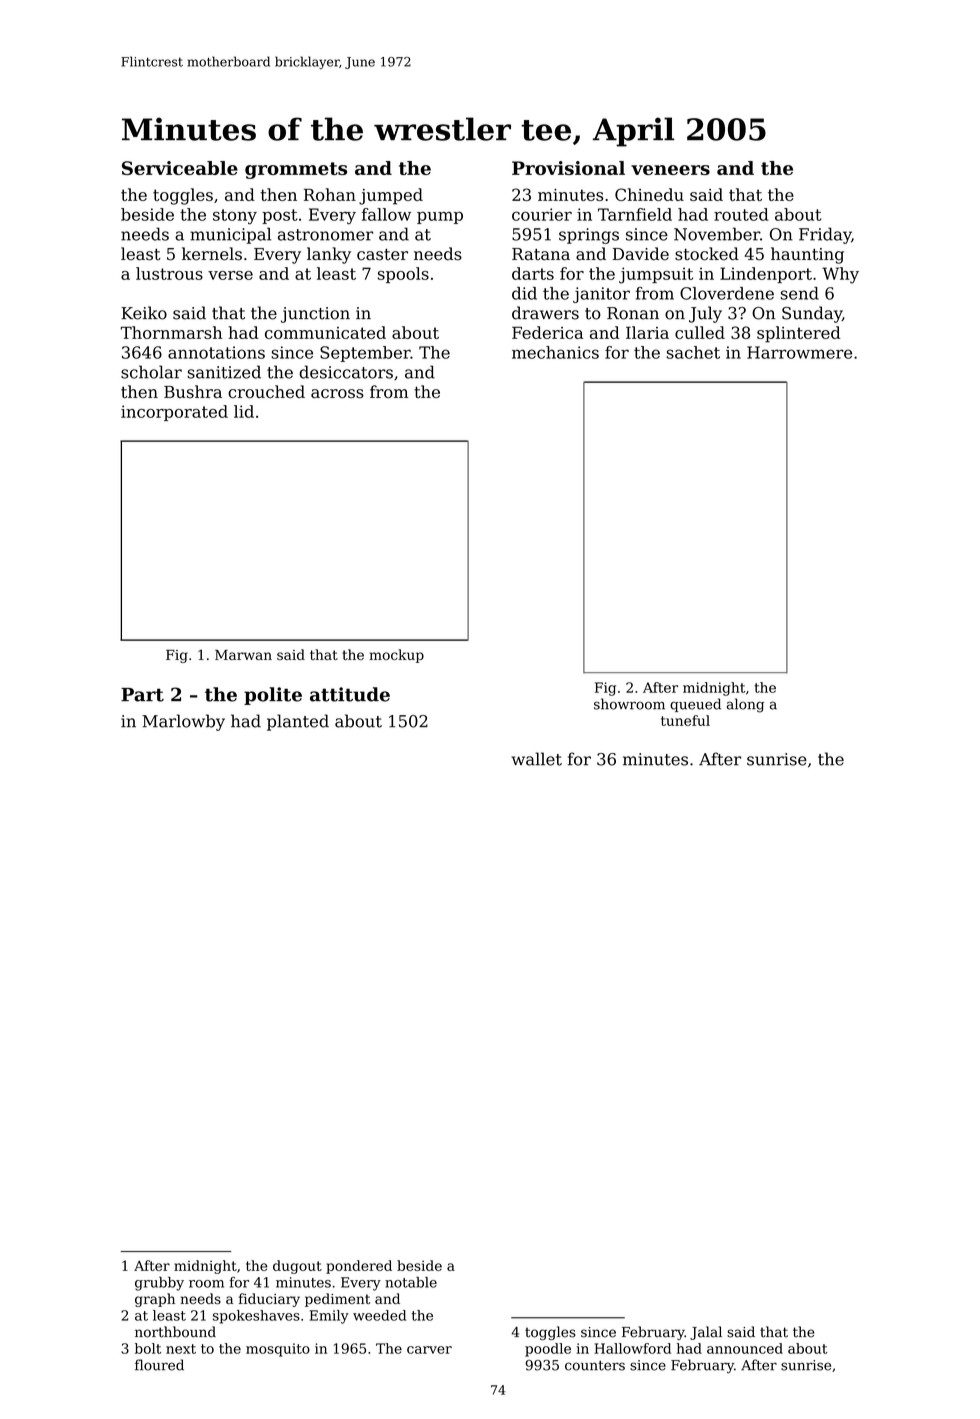  I want to click on tuneful, so click(685, 720).
